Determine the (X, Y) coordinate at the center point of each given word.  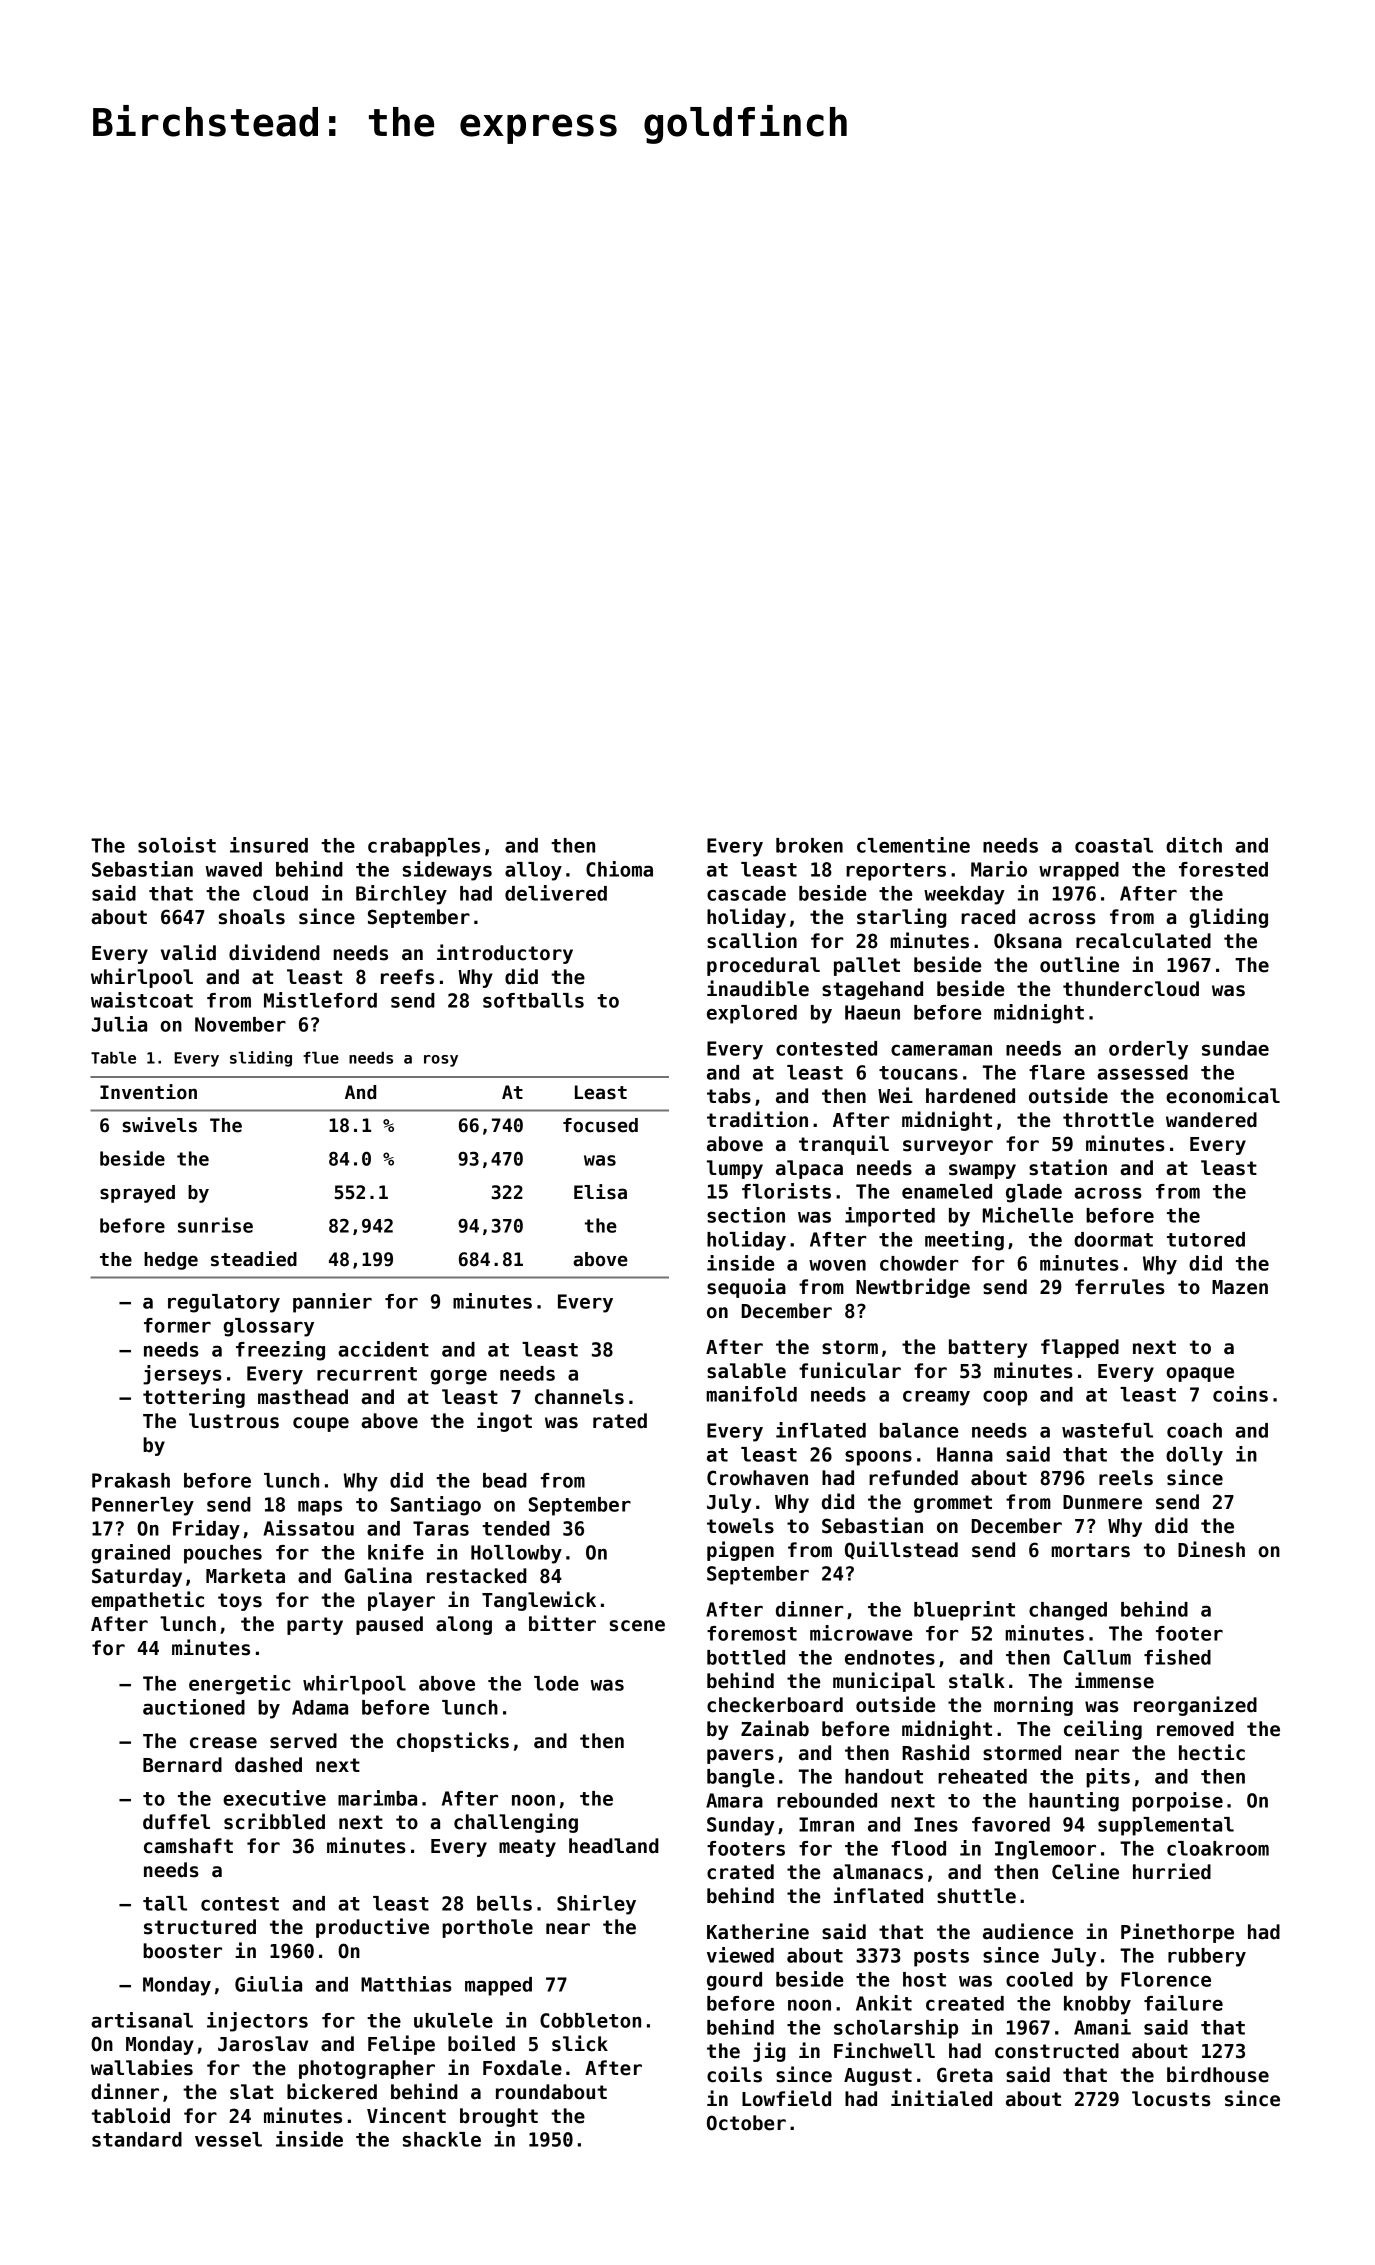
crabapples (424, 847)
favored (1011, 1824)
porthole (487, 1928)
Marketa (245, 1576)
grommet (953, 1504)
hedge (171, 1261)
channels (579, 1397)
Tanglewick (539, 1601)
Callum (1097, 1657)
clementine (913, 845)
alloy (533, 871)
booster (182, 1951)
